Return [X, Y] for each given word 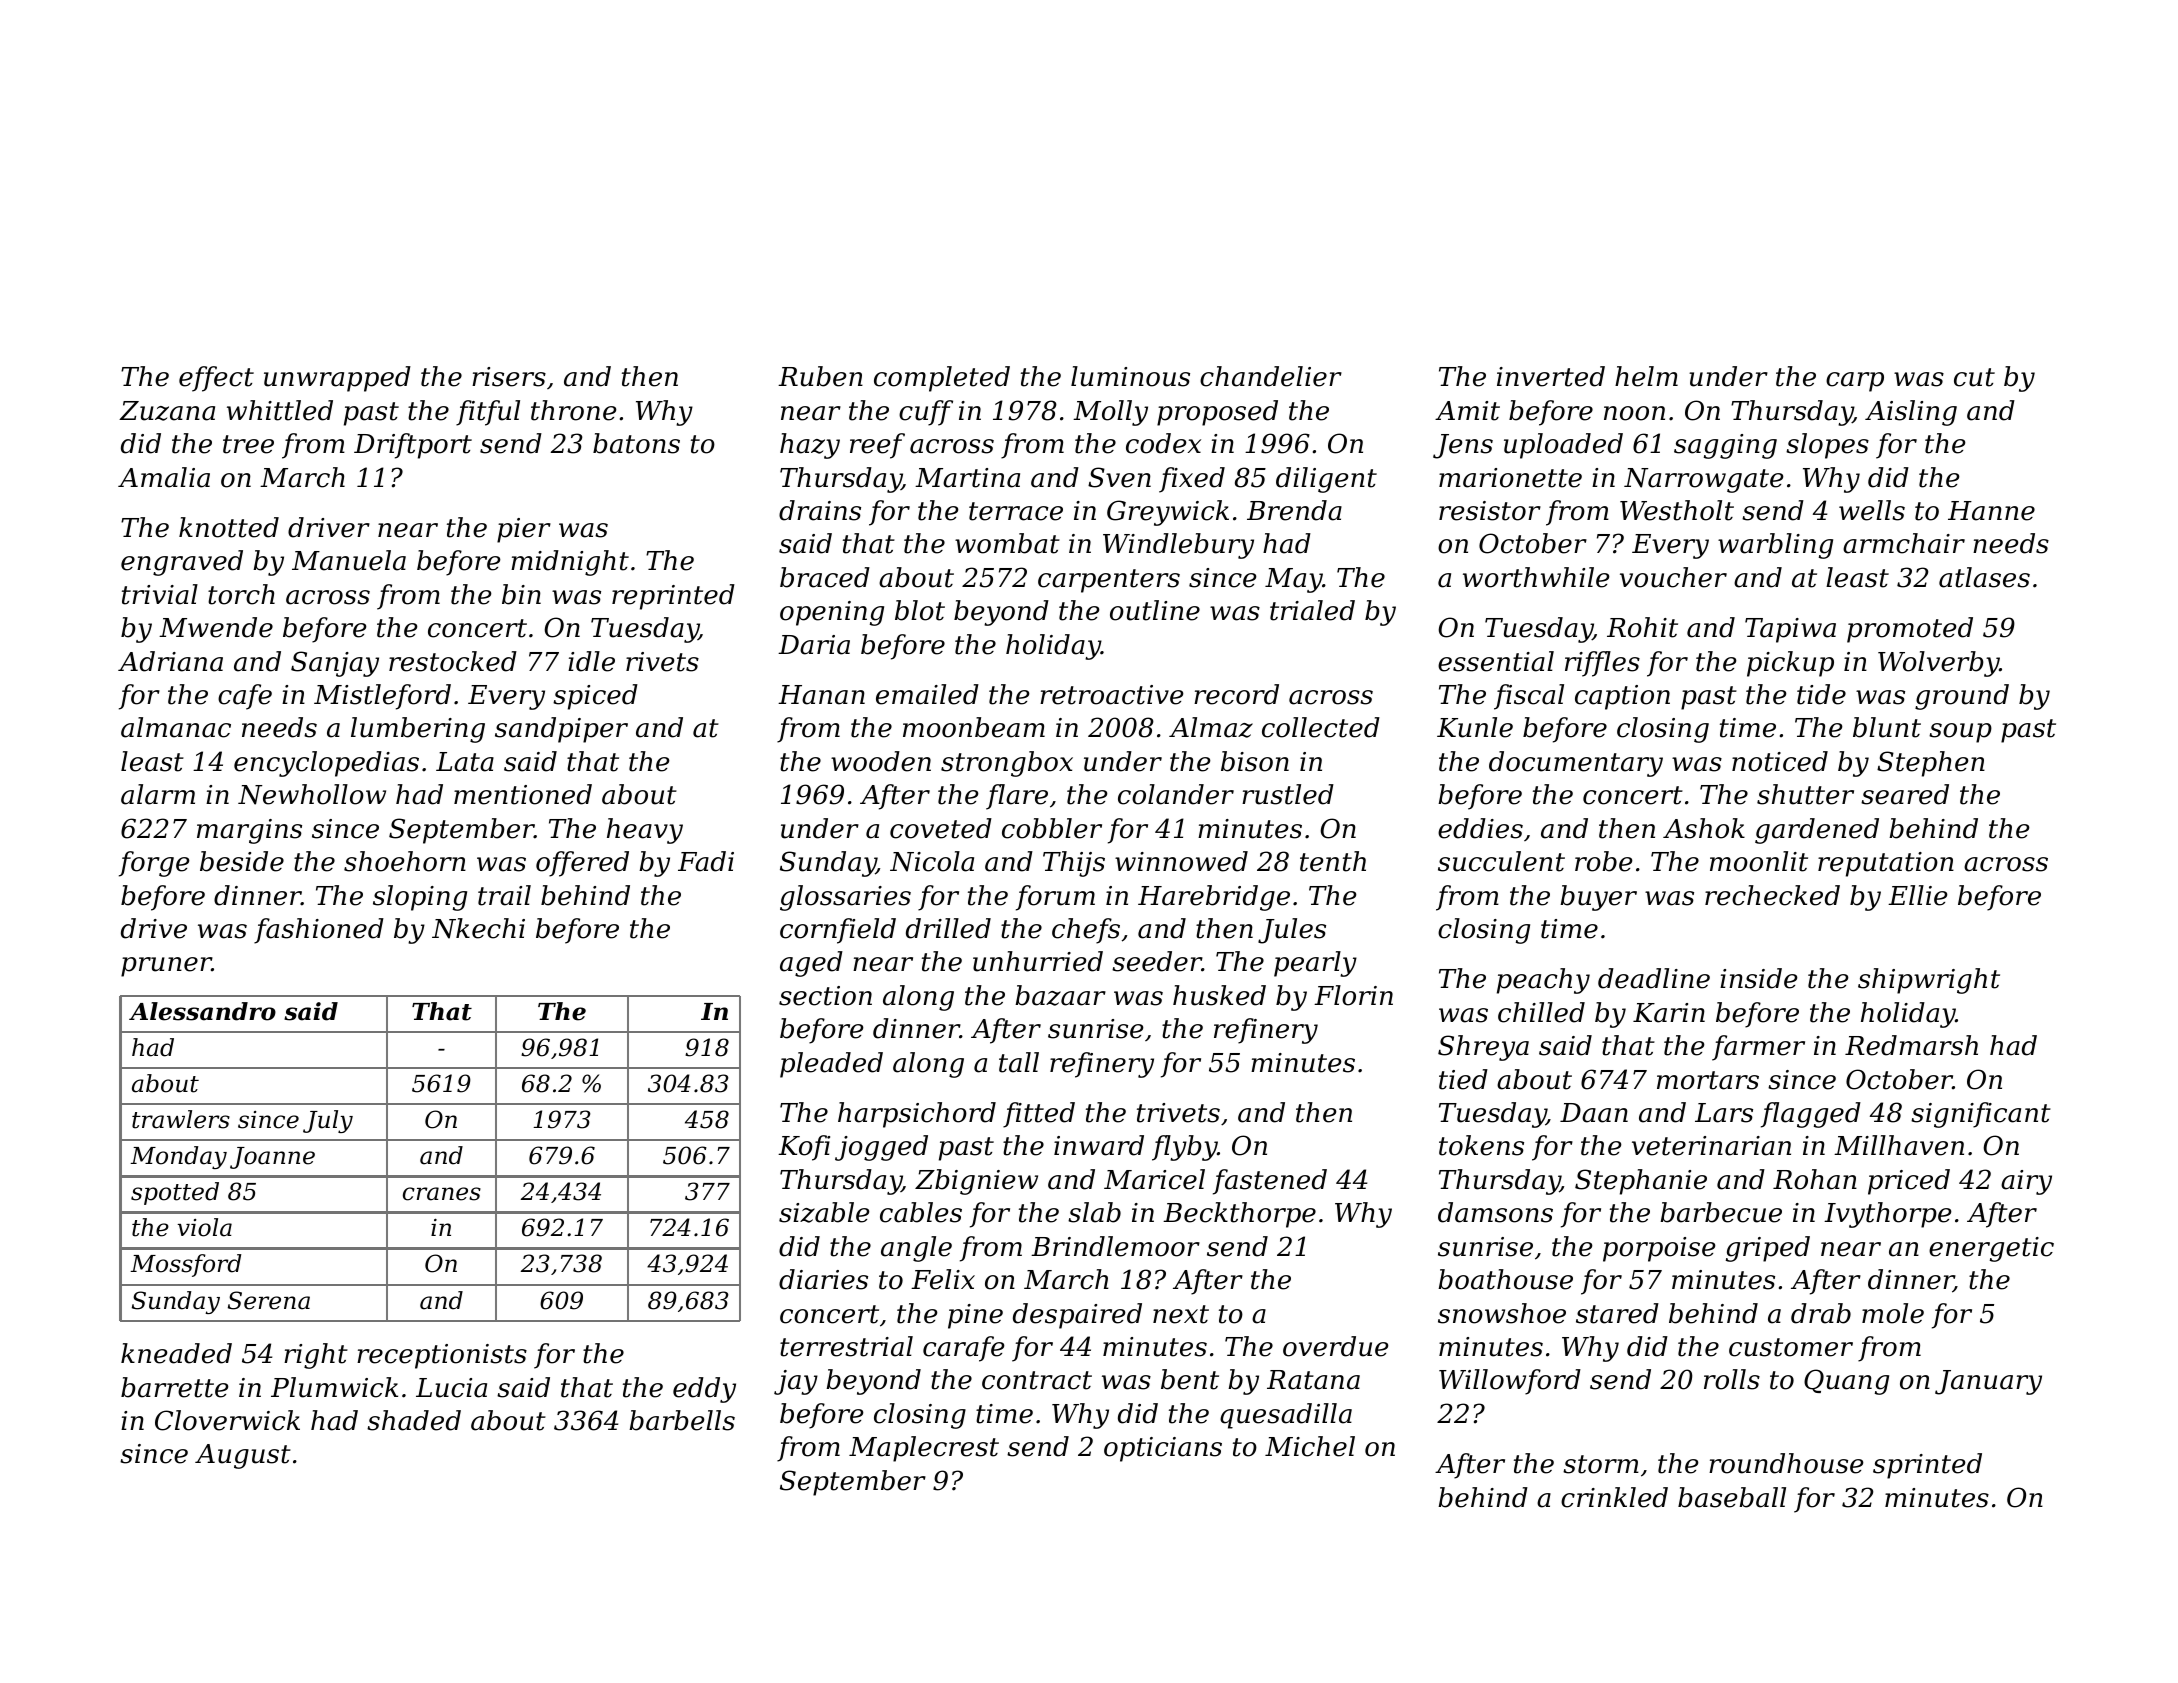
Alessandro [202, 1011]
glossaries [845, 898]
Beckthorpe [1239, 1215]
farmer [1758, 1048]
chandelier [1271, 376]
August [243, 1456]
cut [1974, 377]
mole [1893, 1313]
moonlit [1759, 861]
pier [524, 530]
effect [216, 379]
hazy [810, 446]
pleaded [831, 1065]
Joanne [272, 1158]
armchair [1904, 543]
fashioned [319, 931]
